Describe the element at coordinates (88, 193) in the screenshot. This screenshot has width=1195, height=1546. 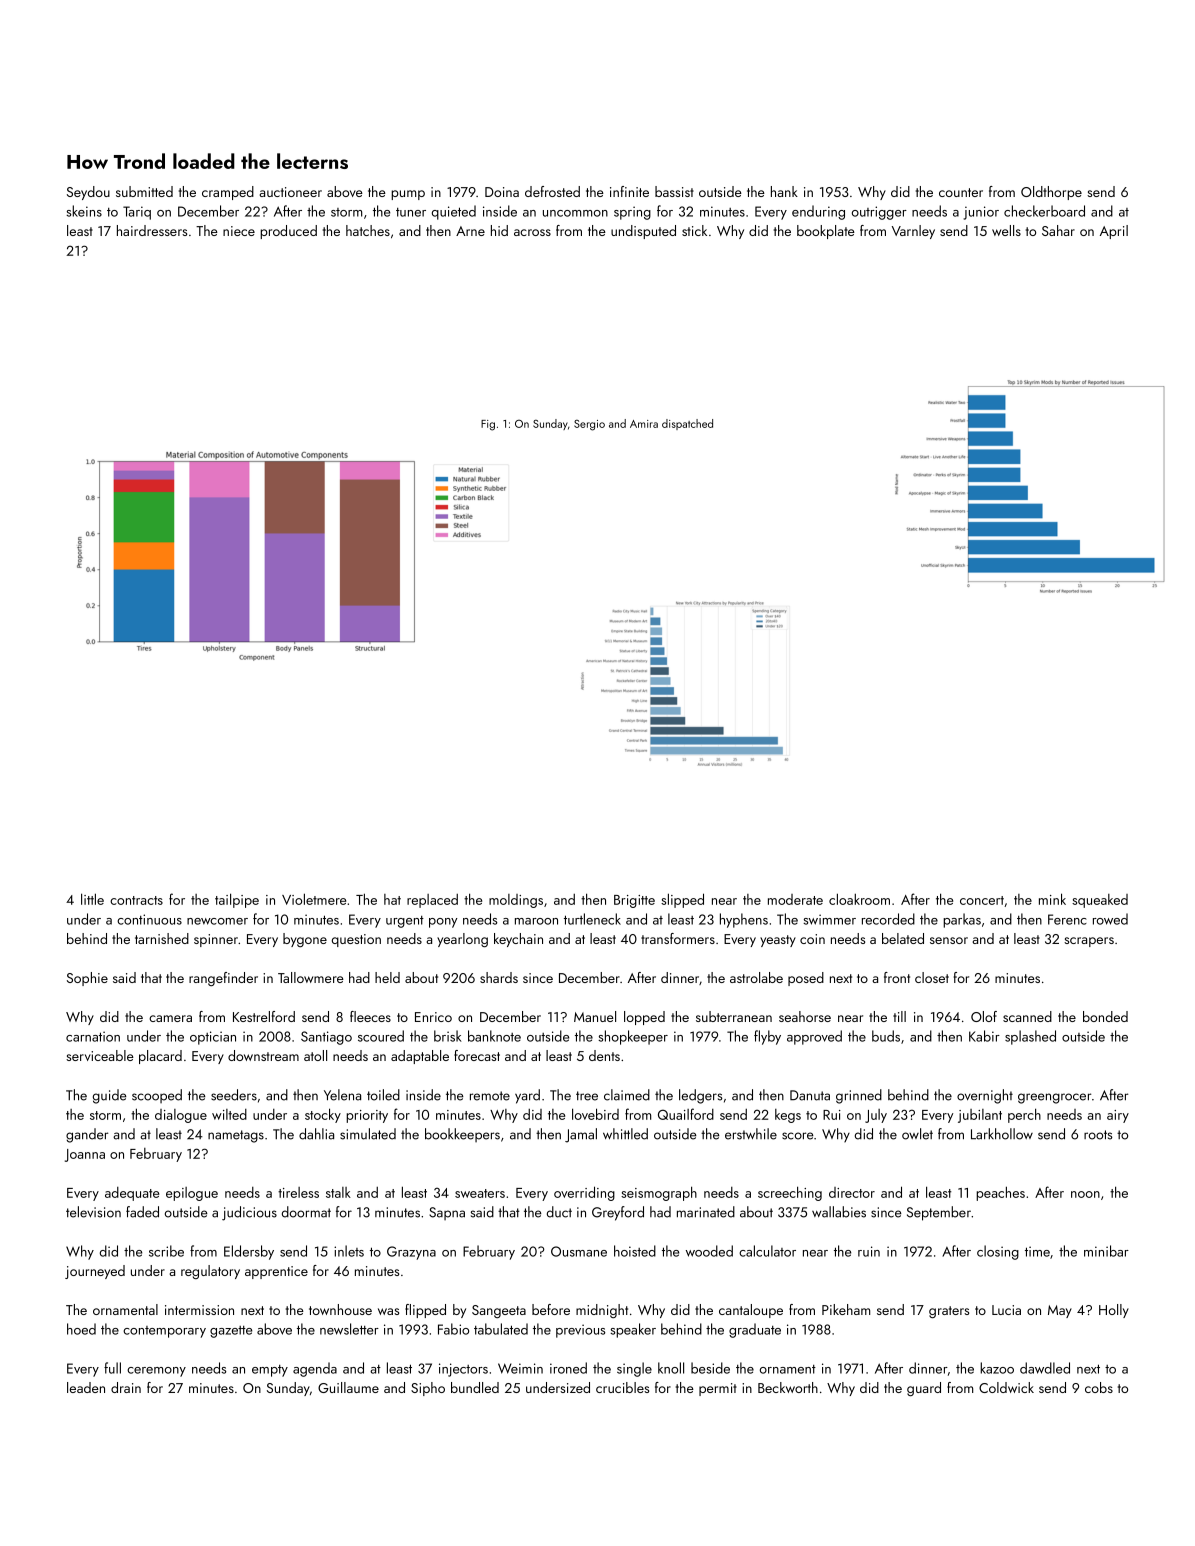
I see `Seydou` at that location.
